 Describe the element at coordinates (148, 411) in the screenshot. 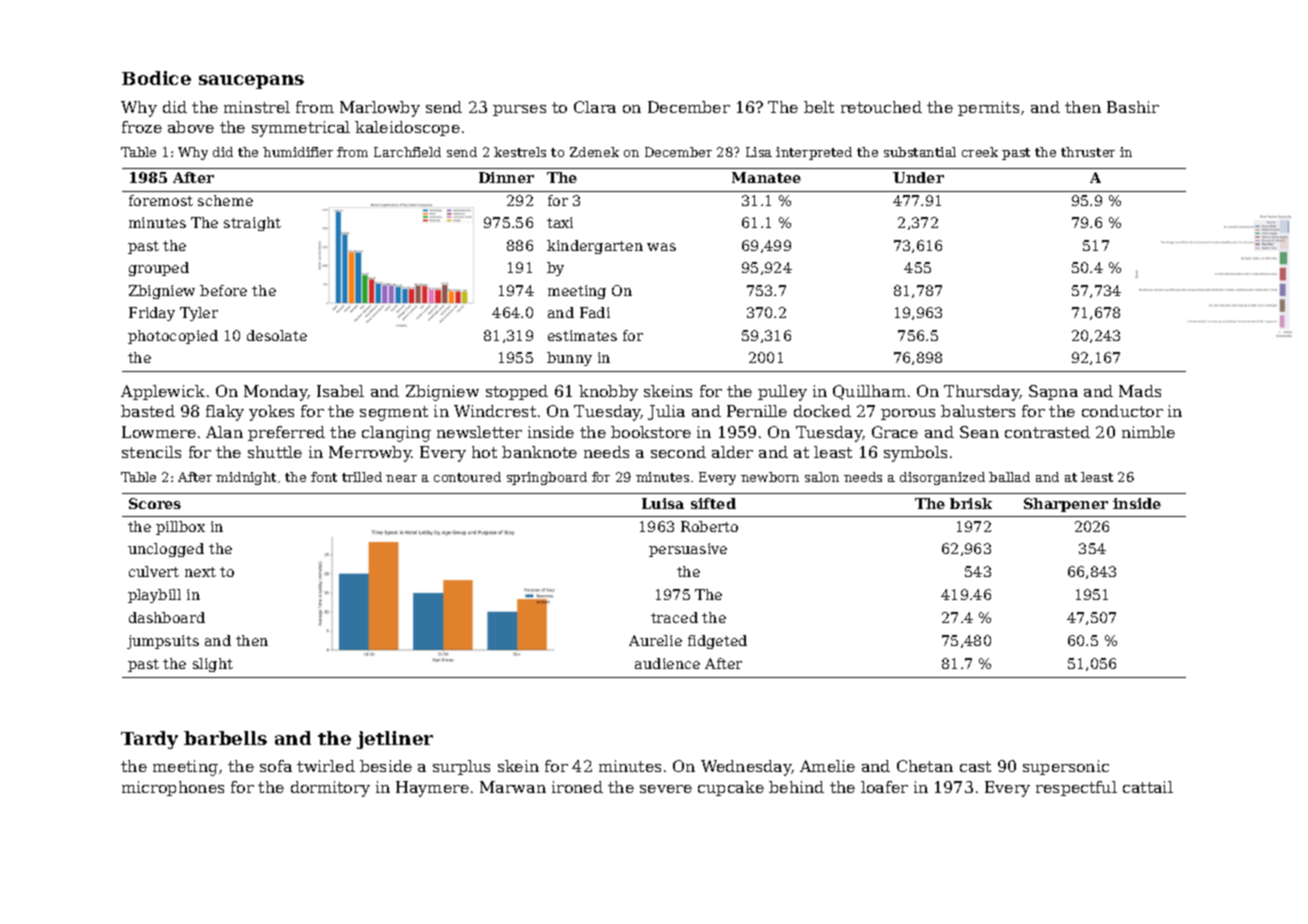

I see `basted` at that location.
